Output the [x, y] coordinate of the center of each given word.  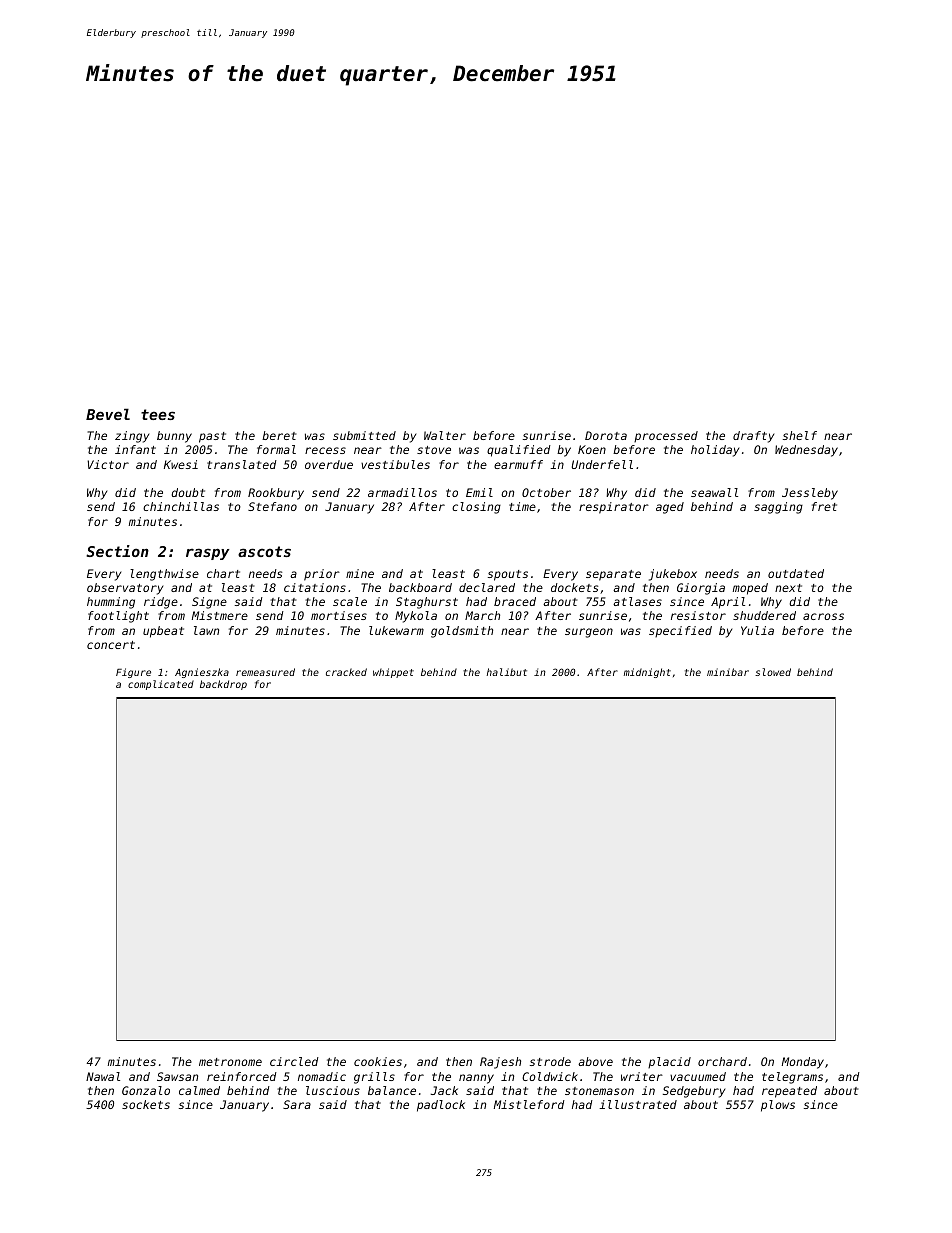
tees [158, 414]
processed [666, 437]
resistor [698, 615]
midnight [647, 673]
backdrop [223, 685]
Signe [209, 603]
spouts [508, 575]
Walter [445, 435]
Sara [297, 1104]
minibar [728, 672]
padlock [441, 1106]
